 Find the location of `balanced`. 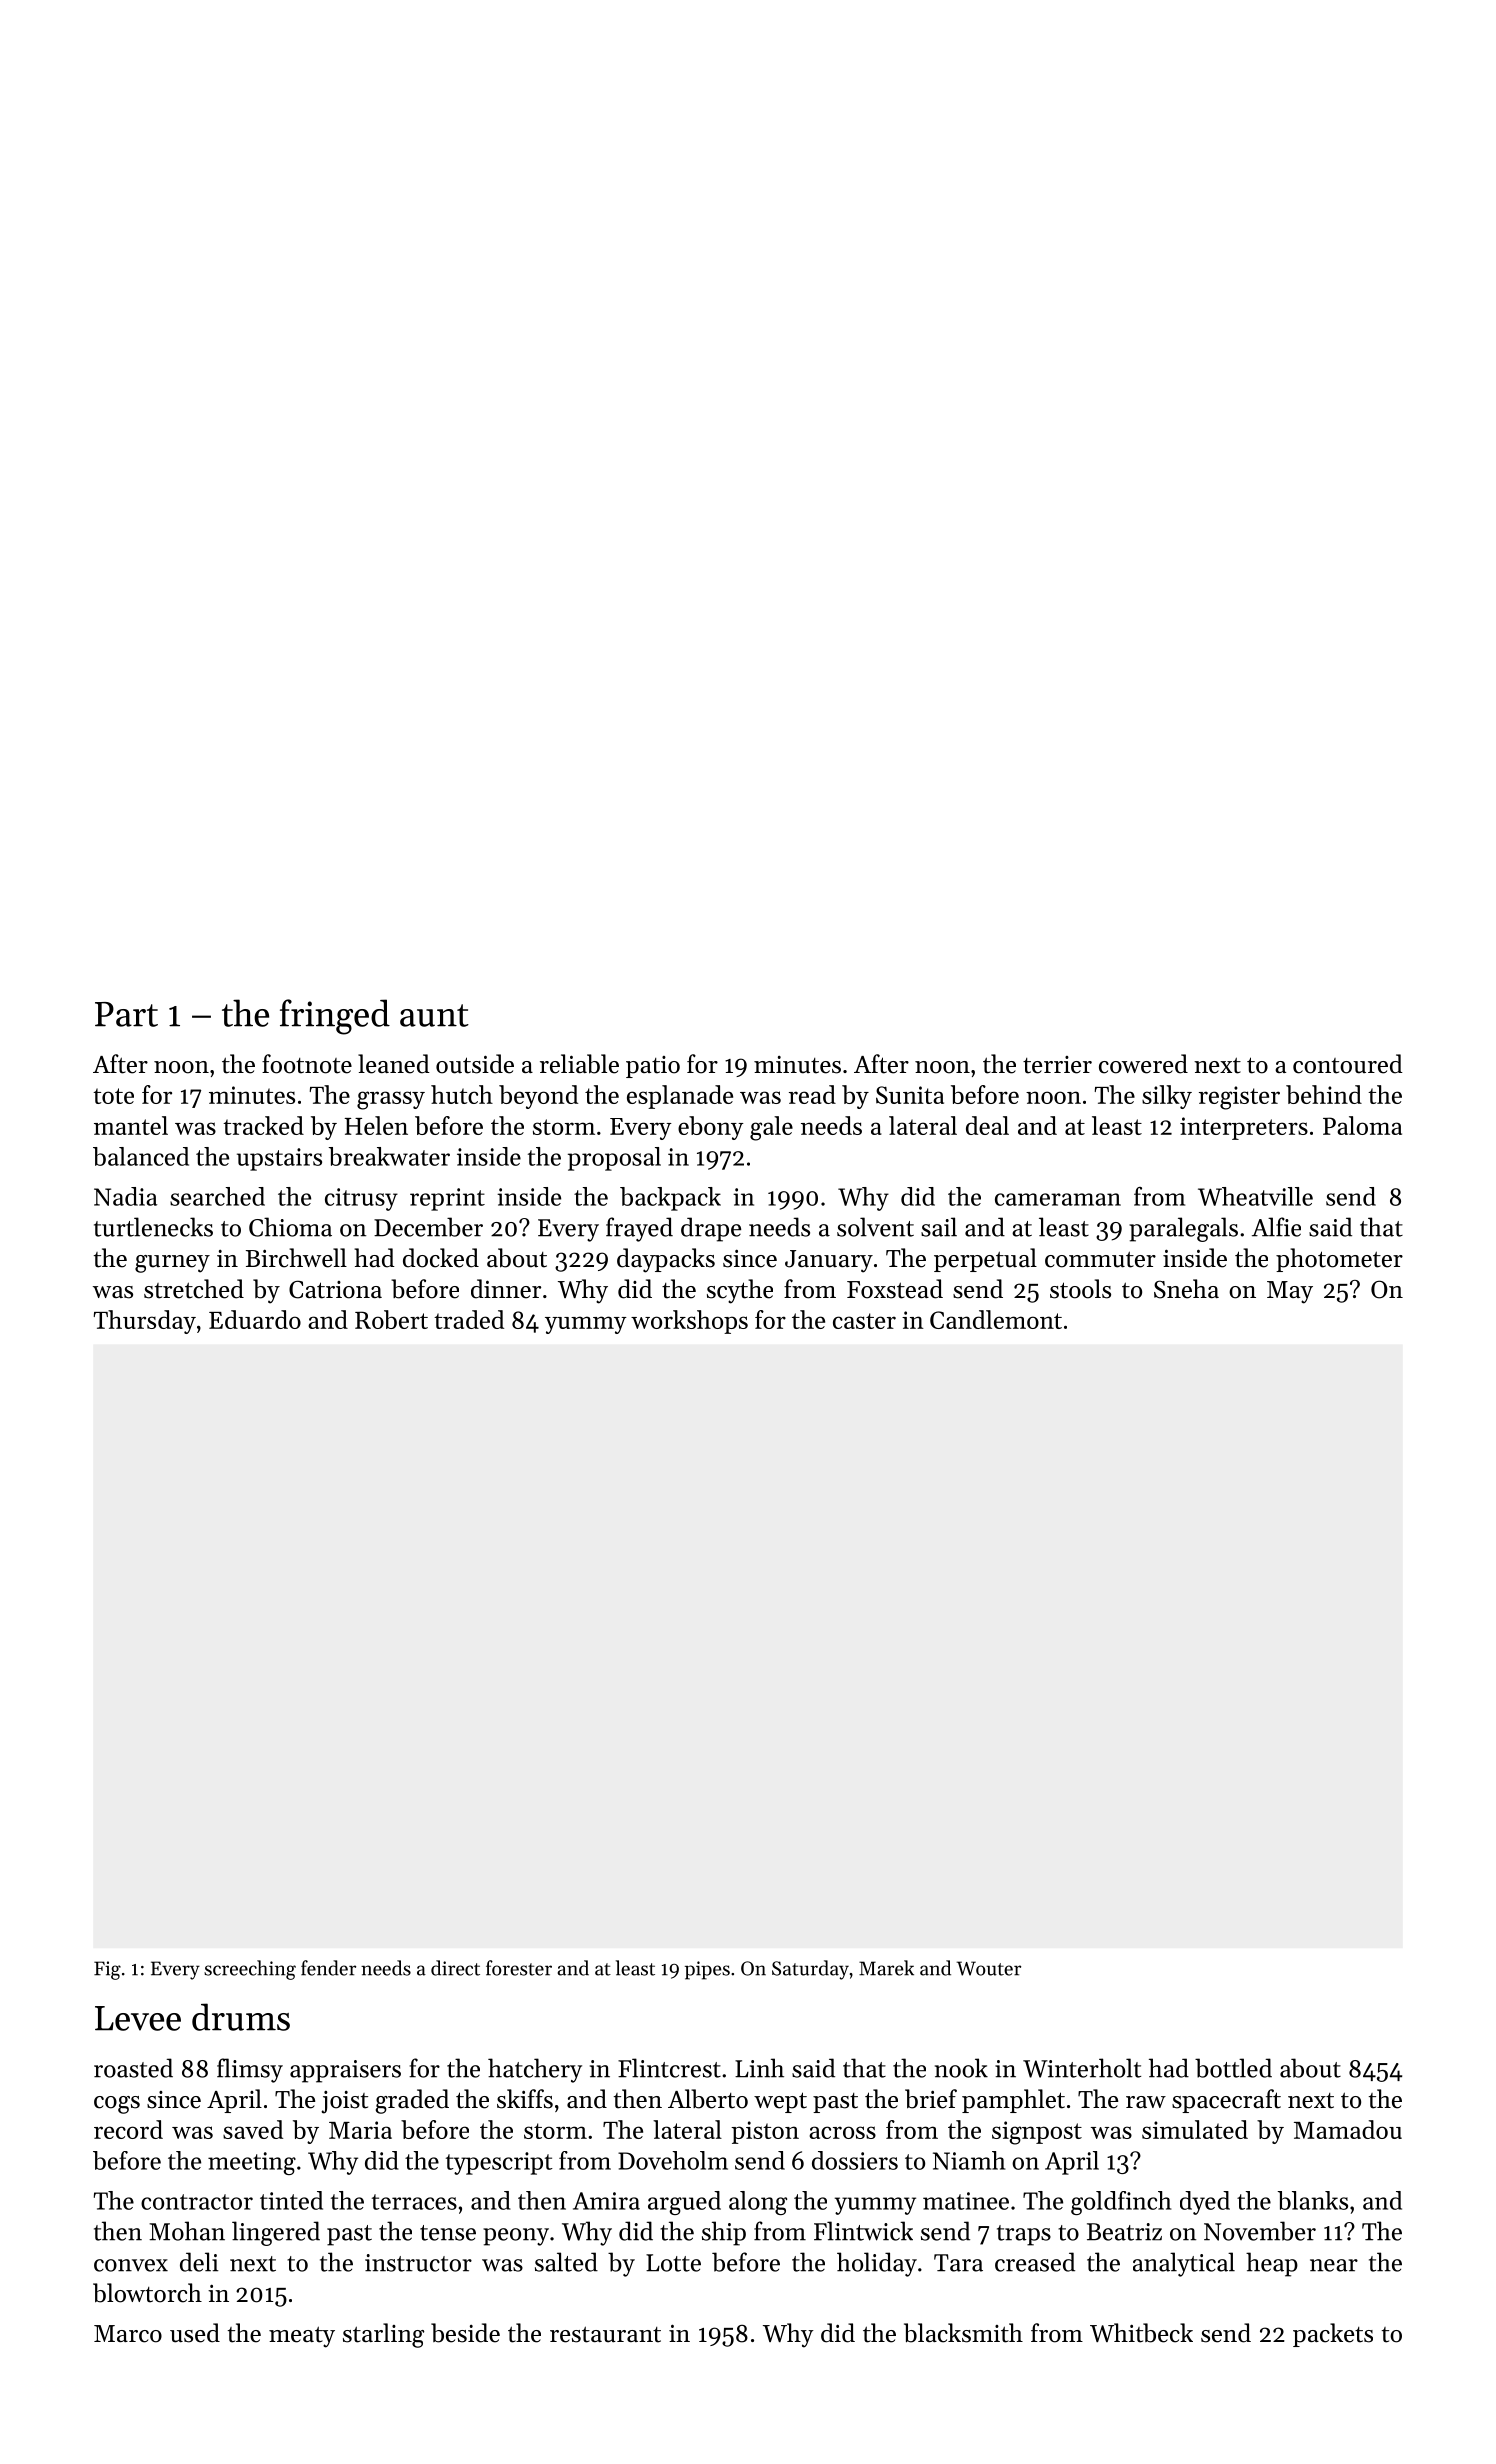

balanced is located at coordinates (141, 1156).
